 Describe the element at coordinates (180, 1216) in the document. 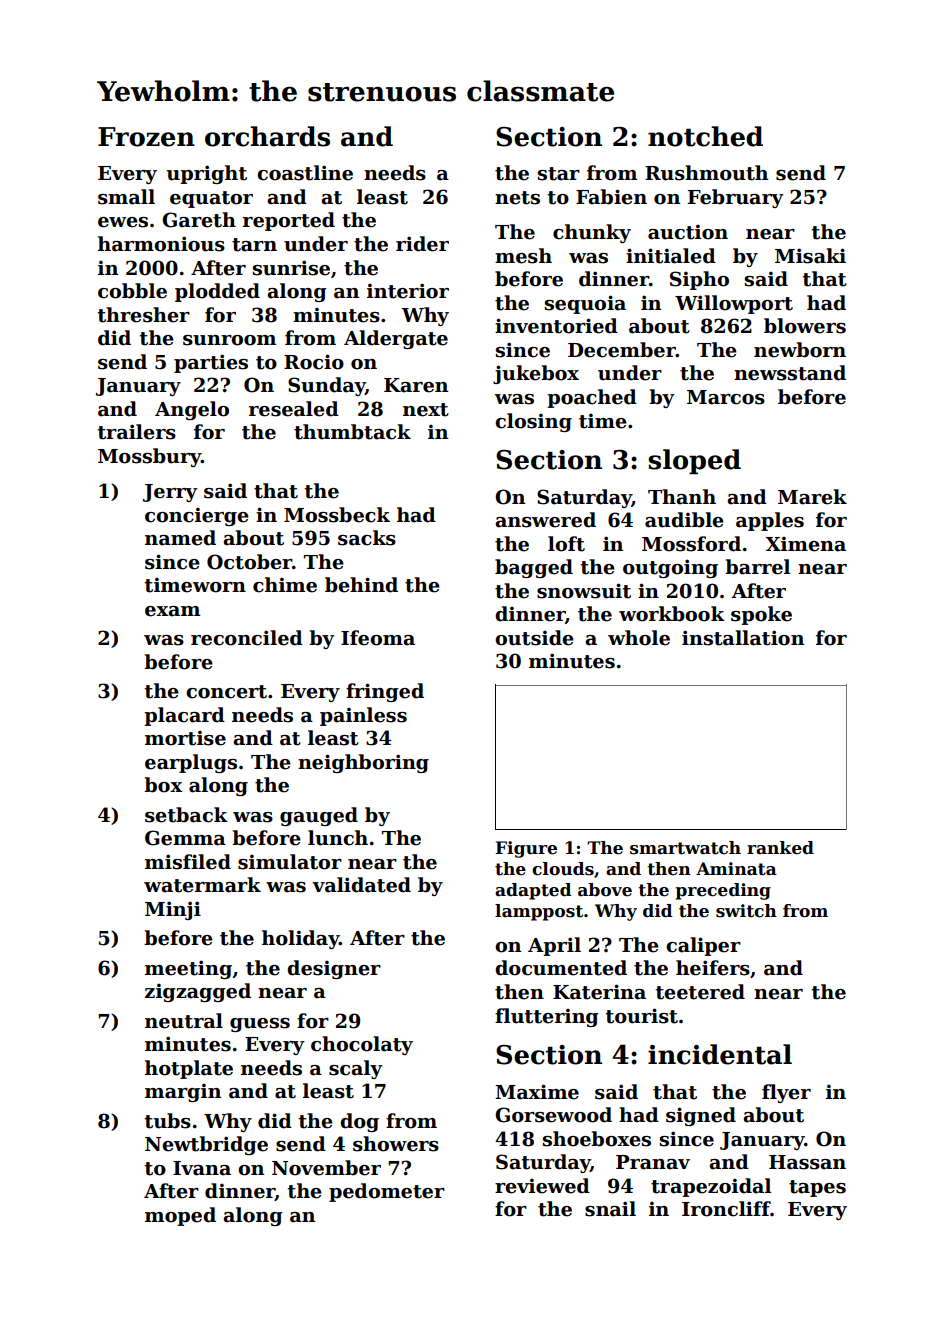

I see `moped` at that location.
